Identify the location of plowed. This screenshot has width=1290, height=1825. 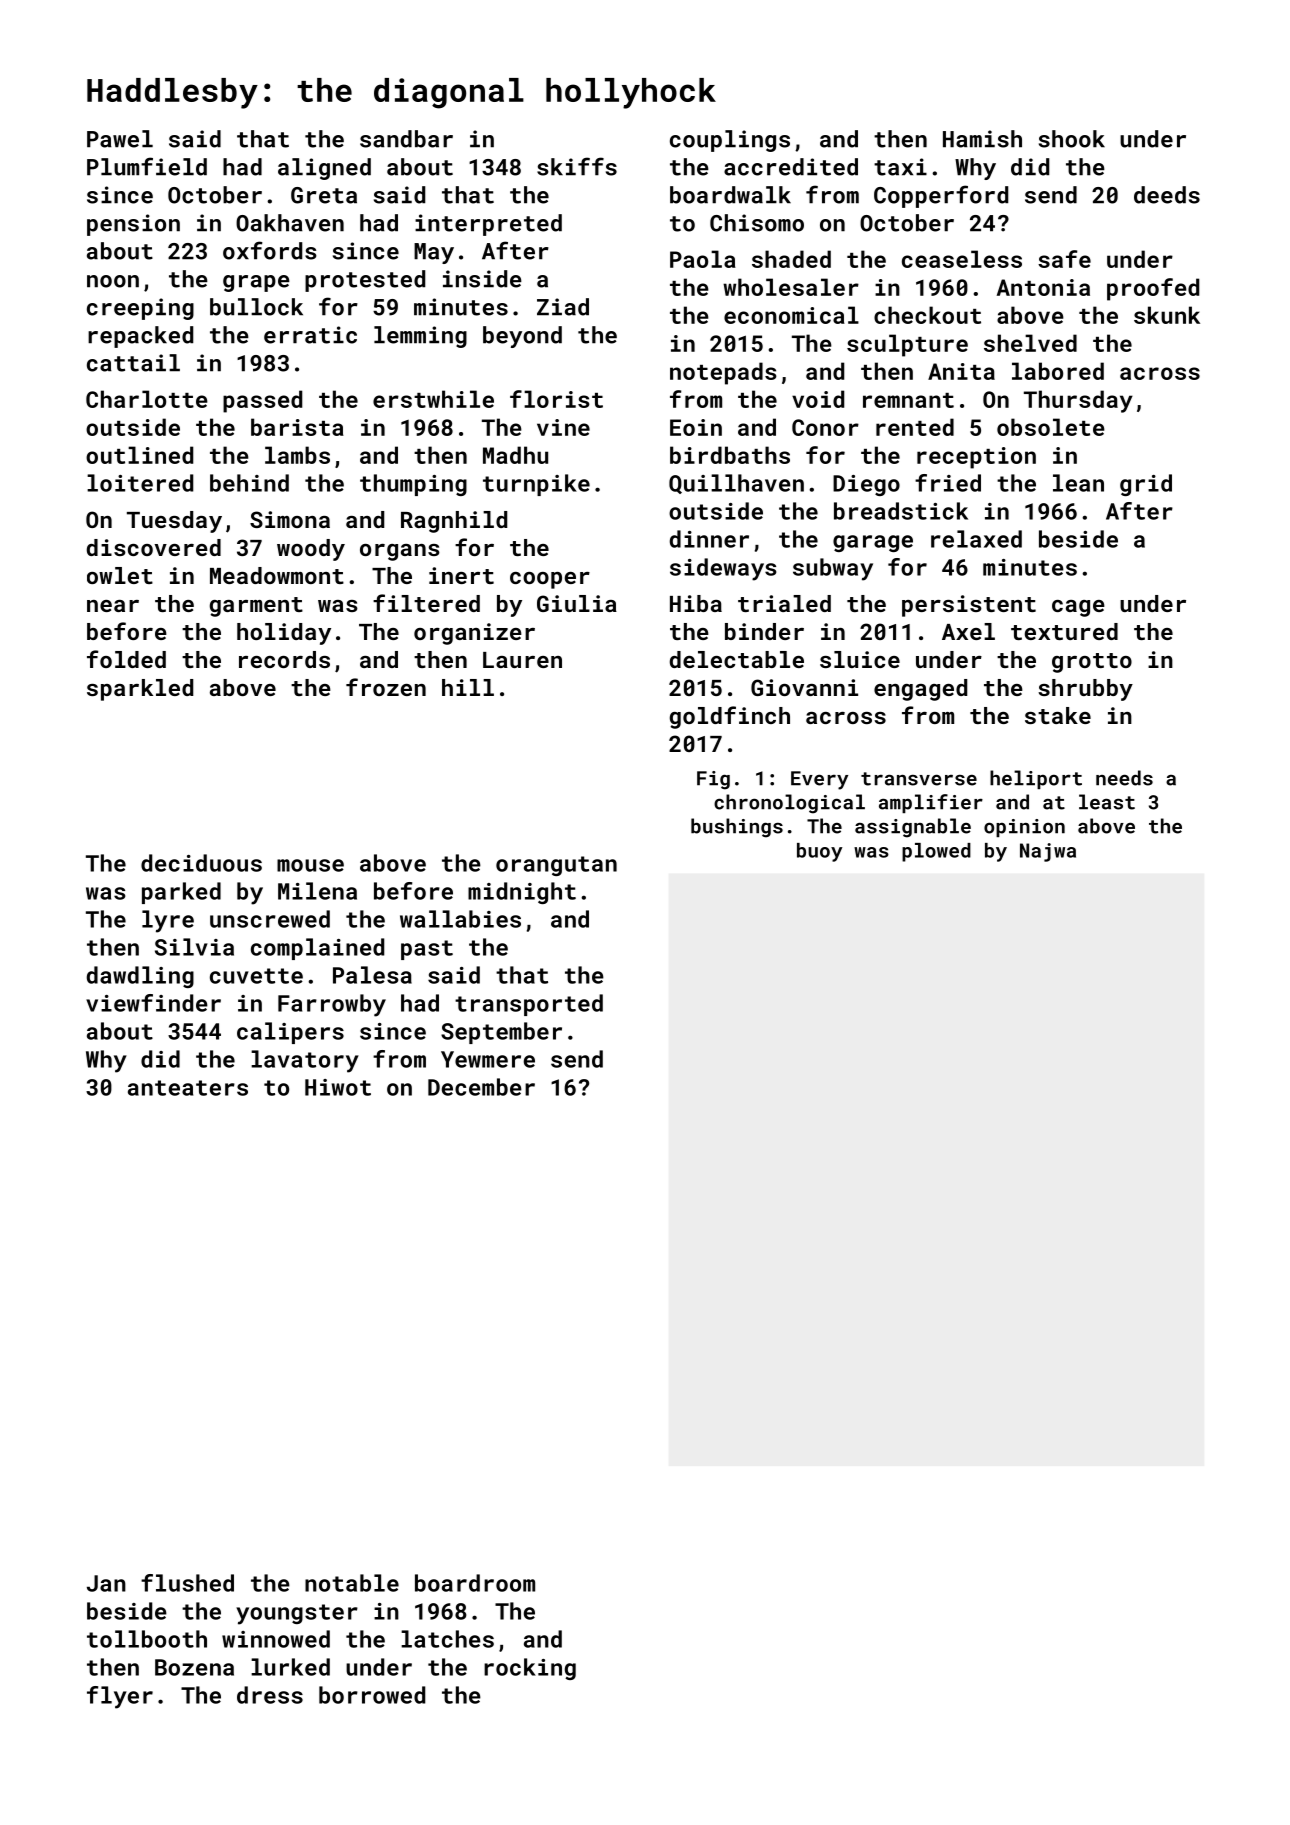
(936, 852).
